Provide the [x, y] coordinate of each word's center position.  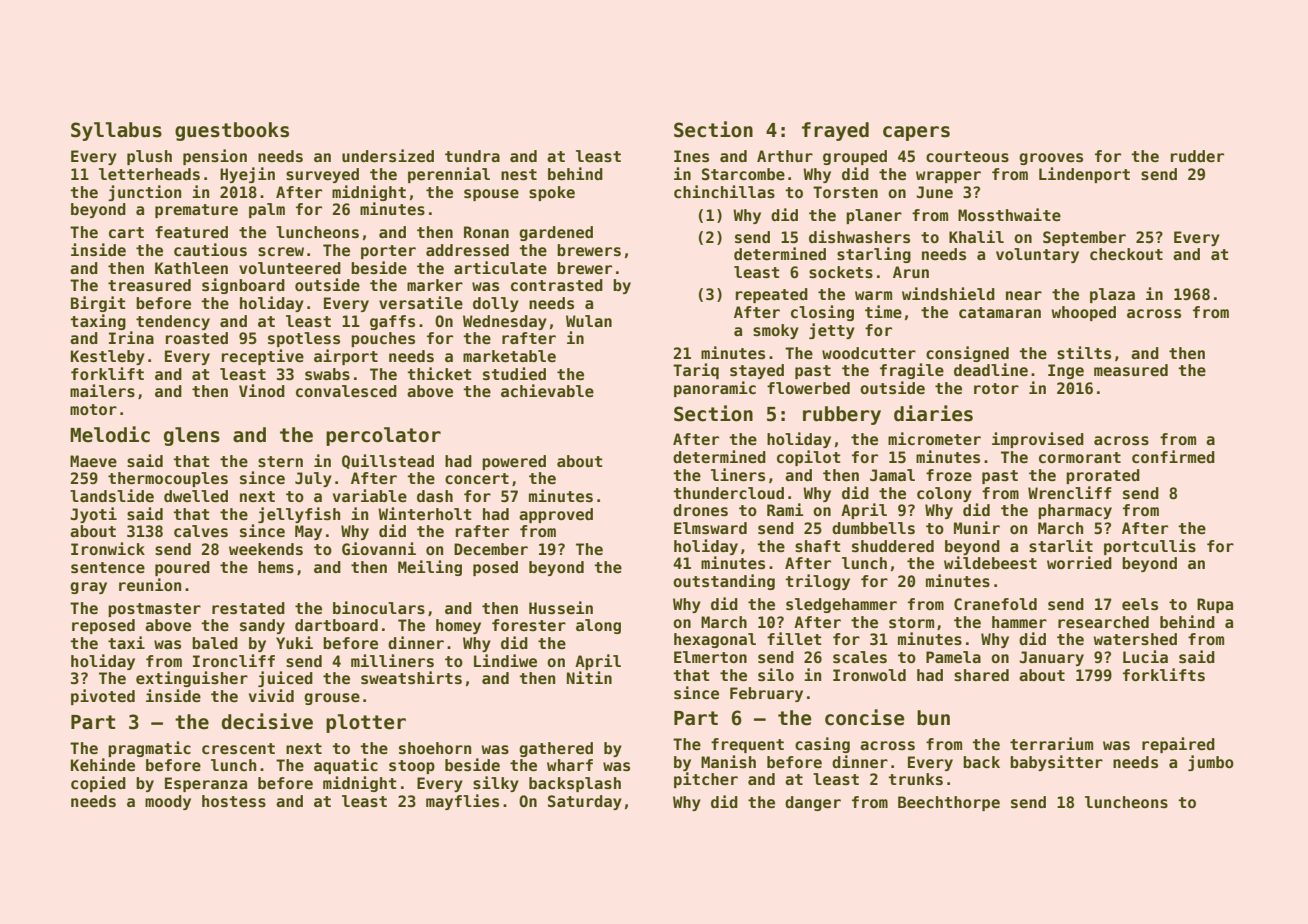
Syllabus [116, 131]
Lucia [1145, 656]
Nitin [589, 677]
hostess [234, 801]
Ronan [486, 232]
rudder [1197, 156]
